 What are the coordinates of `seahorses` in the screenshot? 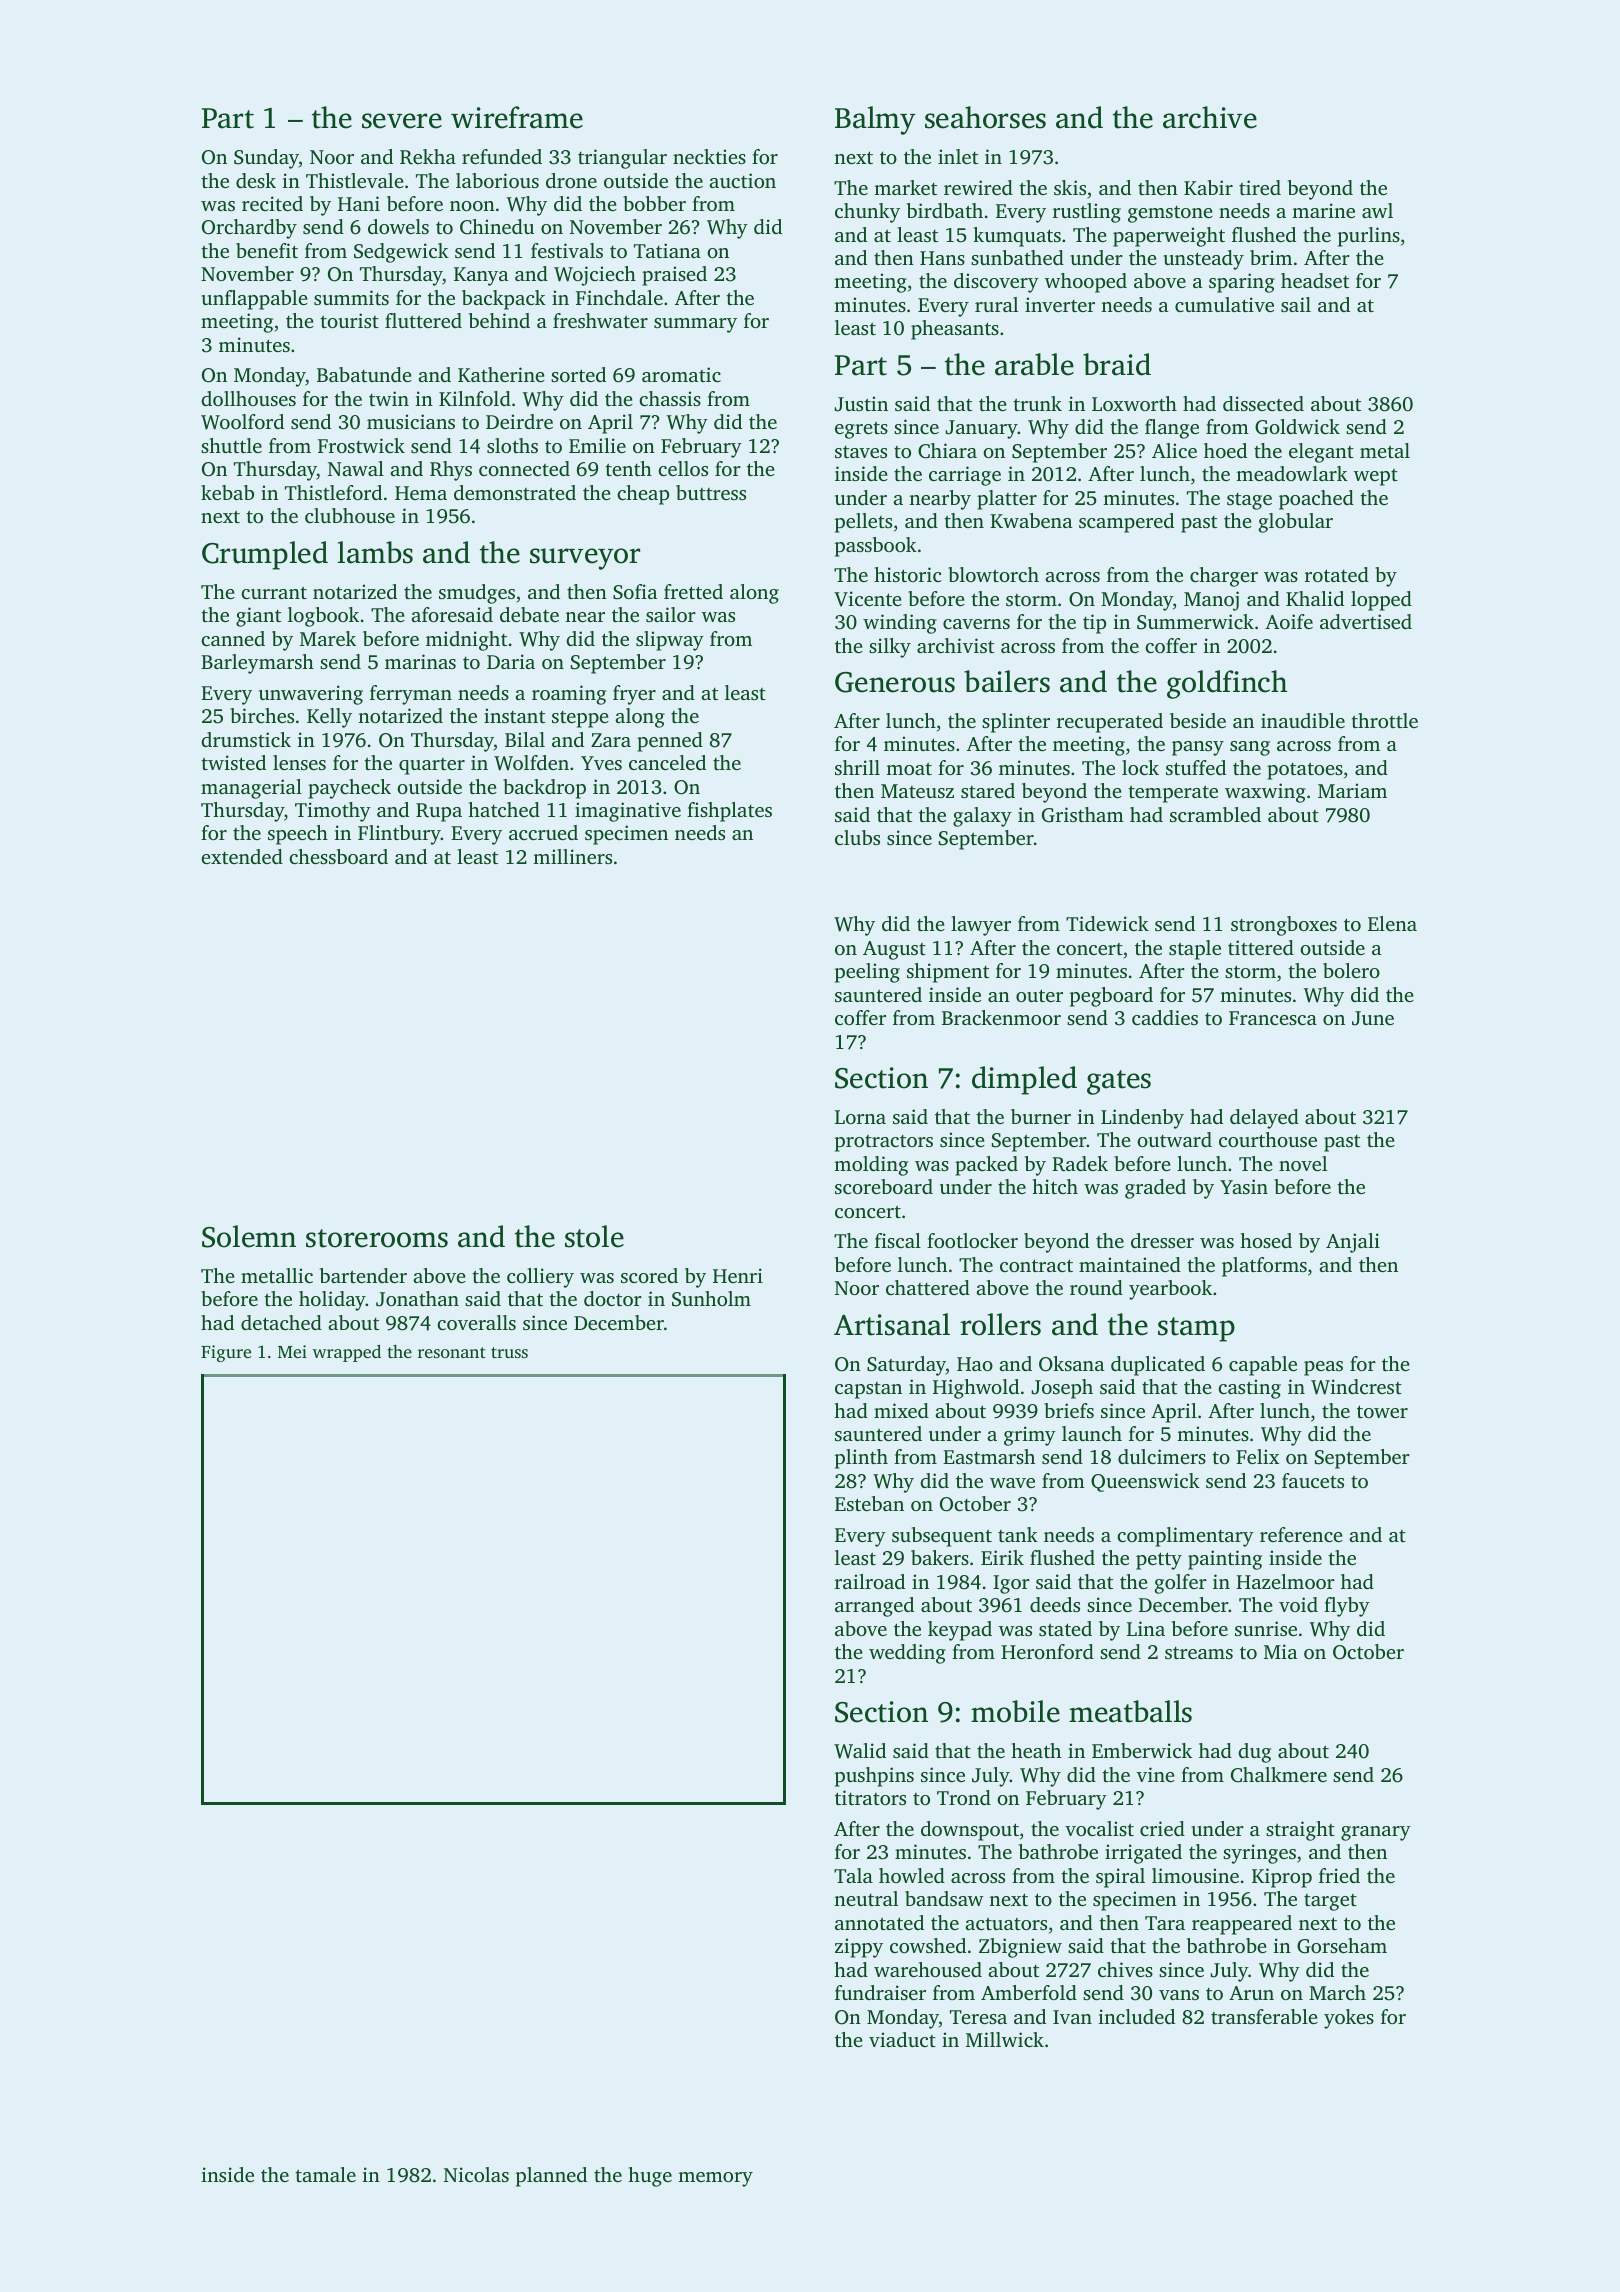 It's located at (985, 117).
